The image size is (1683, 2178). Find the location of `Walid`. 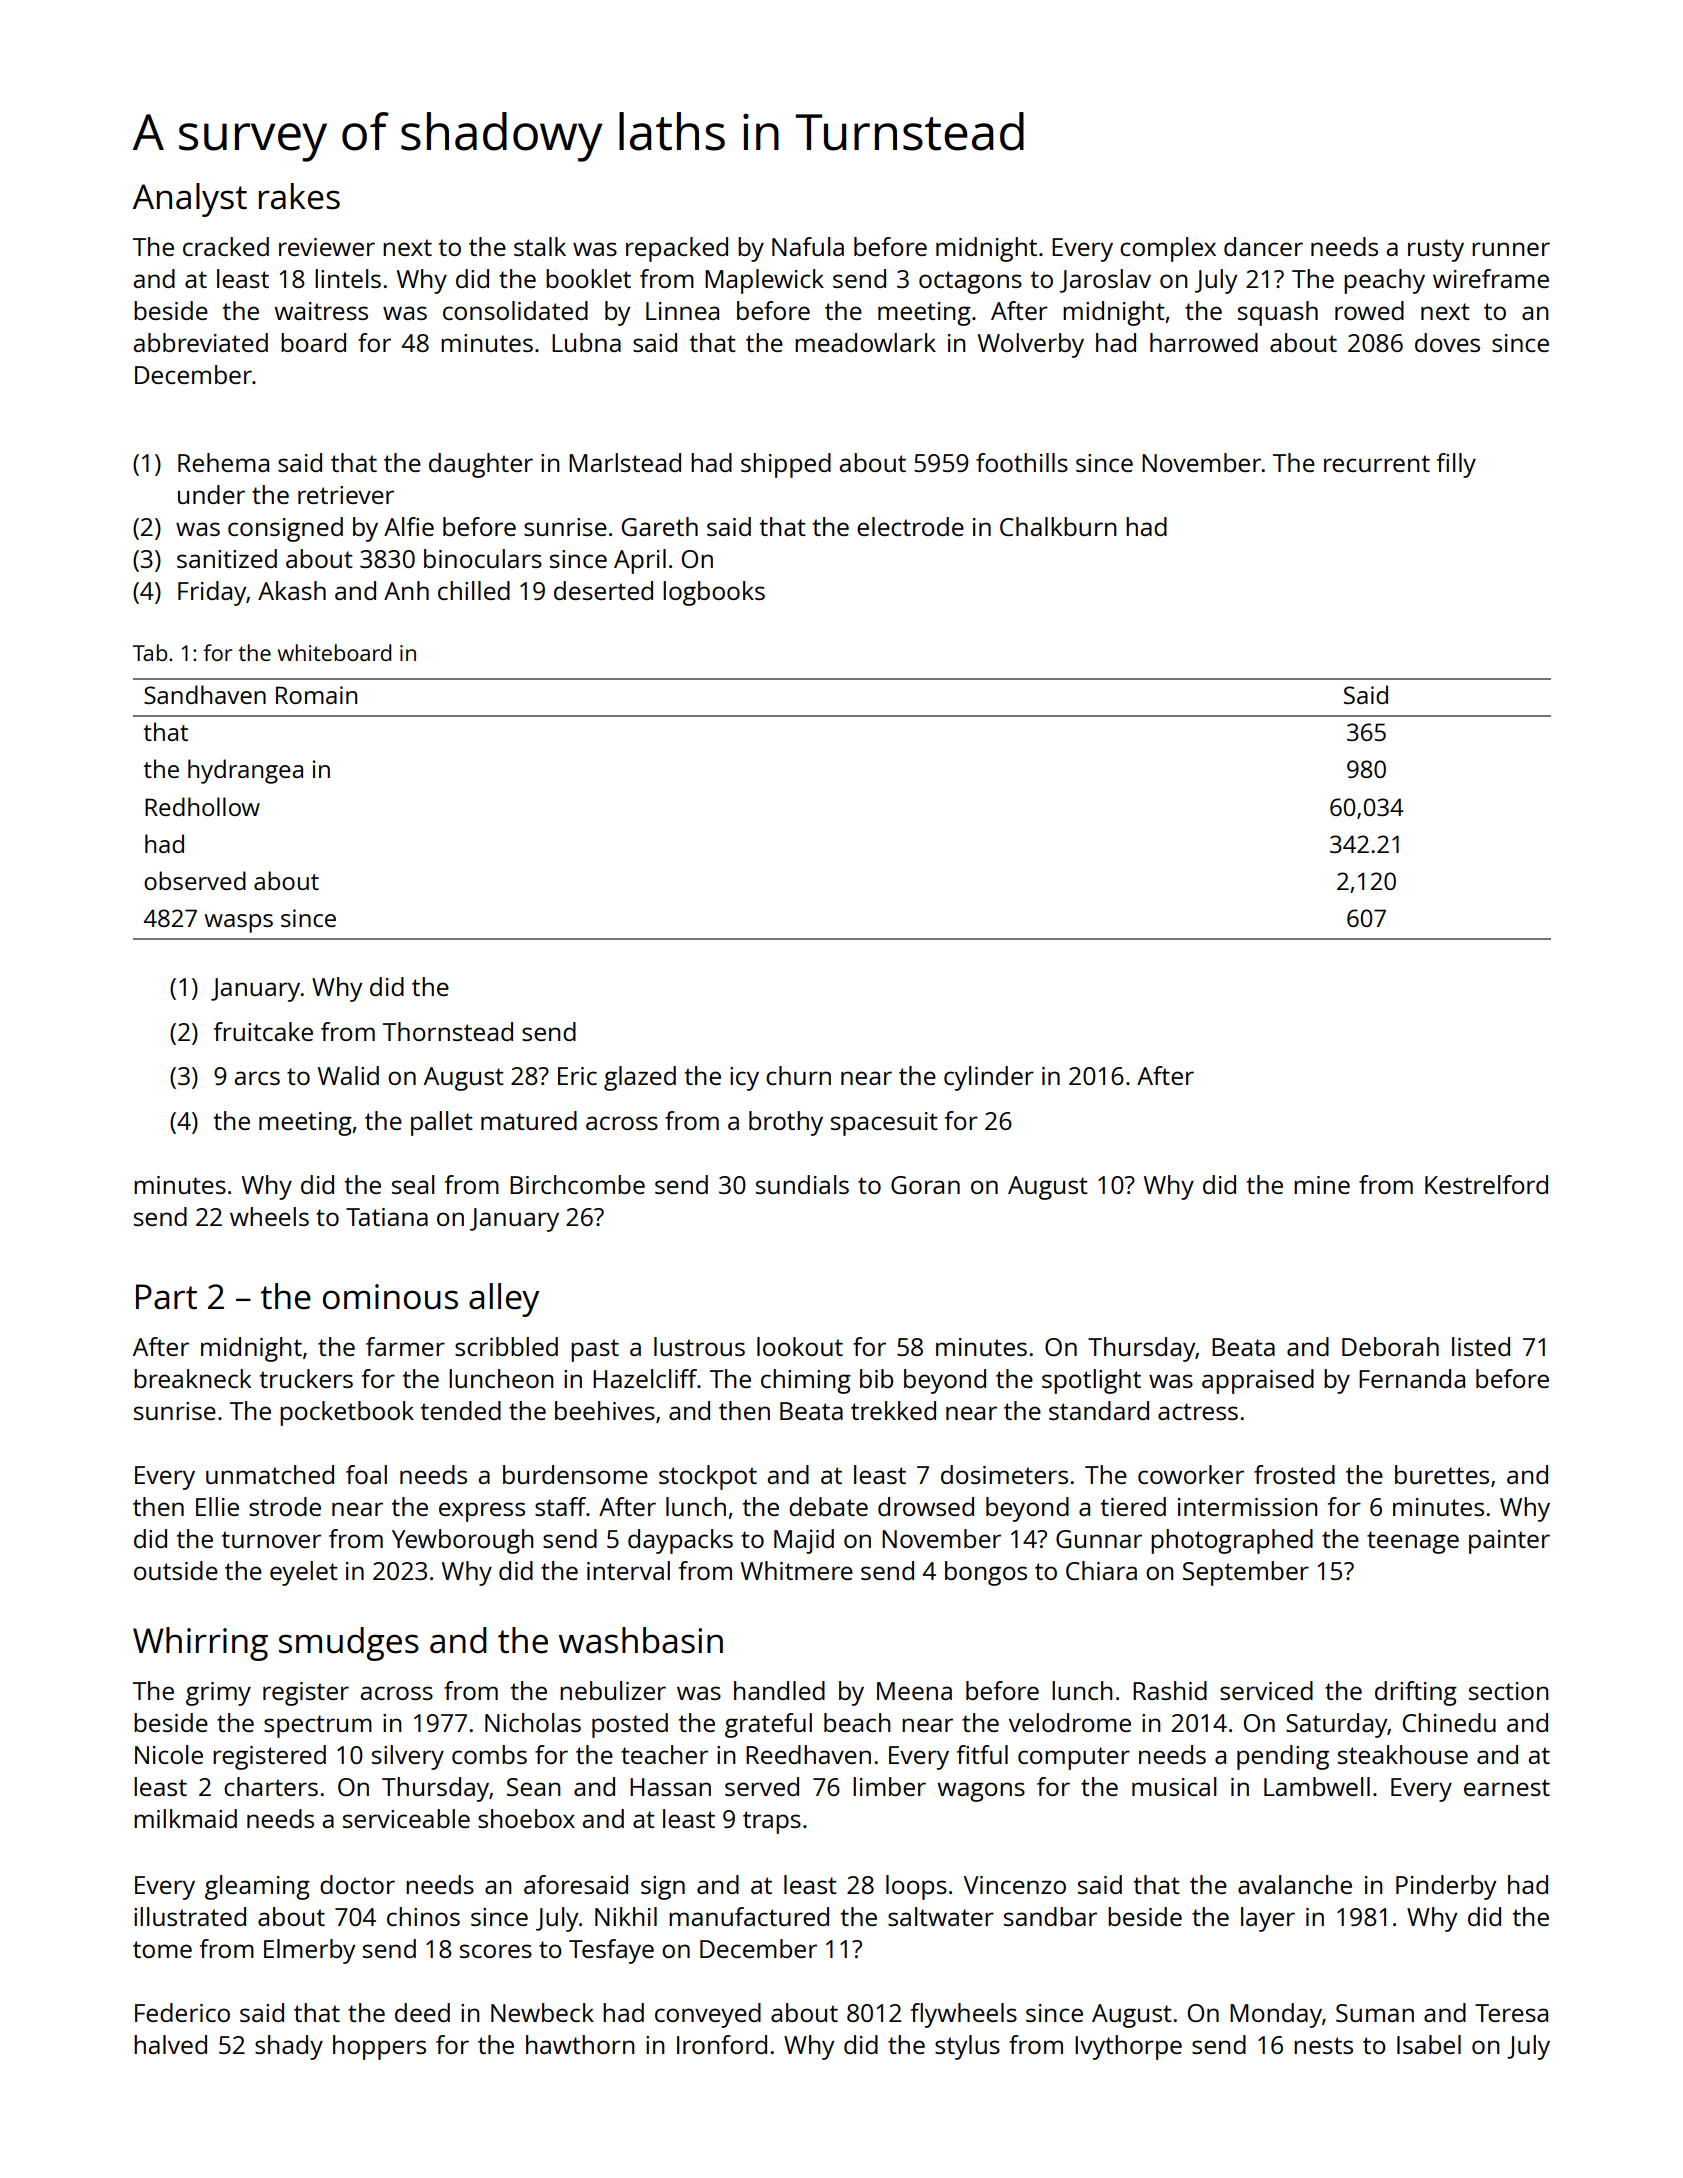

Walid is located at coordinates (348, 1075).
